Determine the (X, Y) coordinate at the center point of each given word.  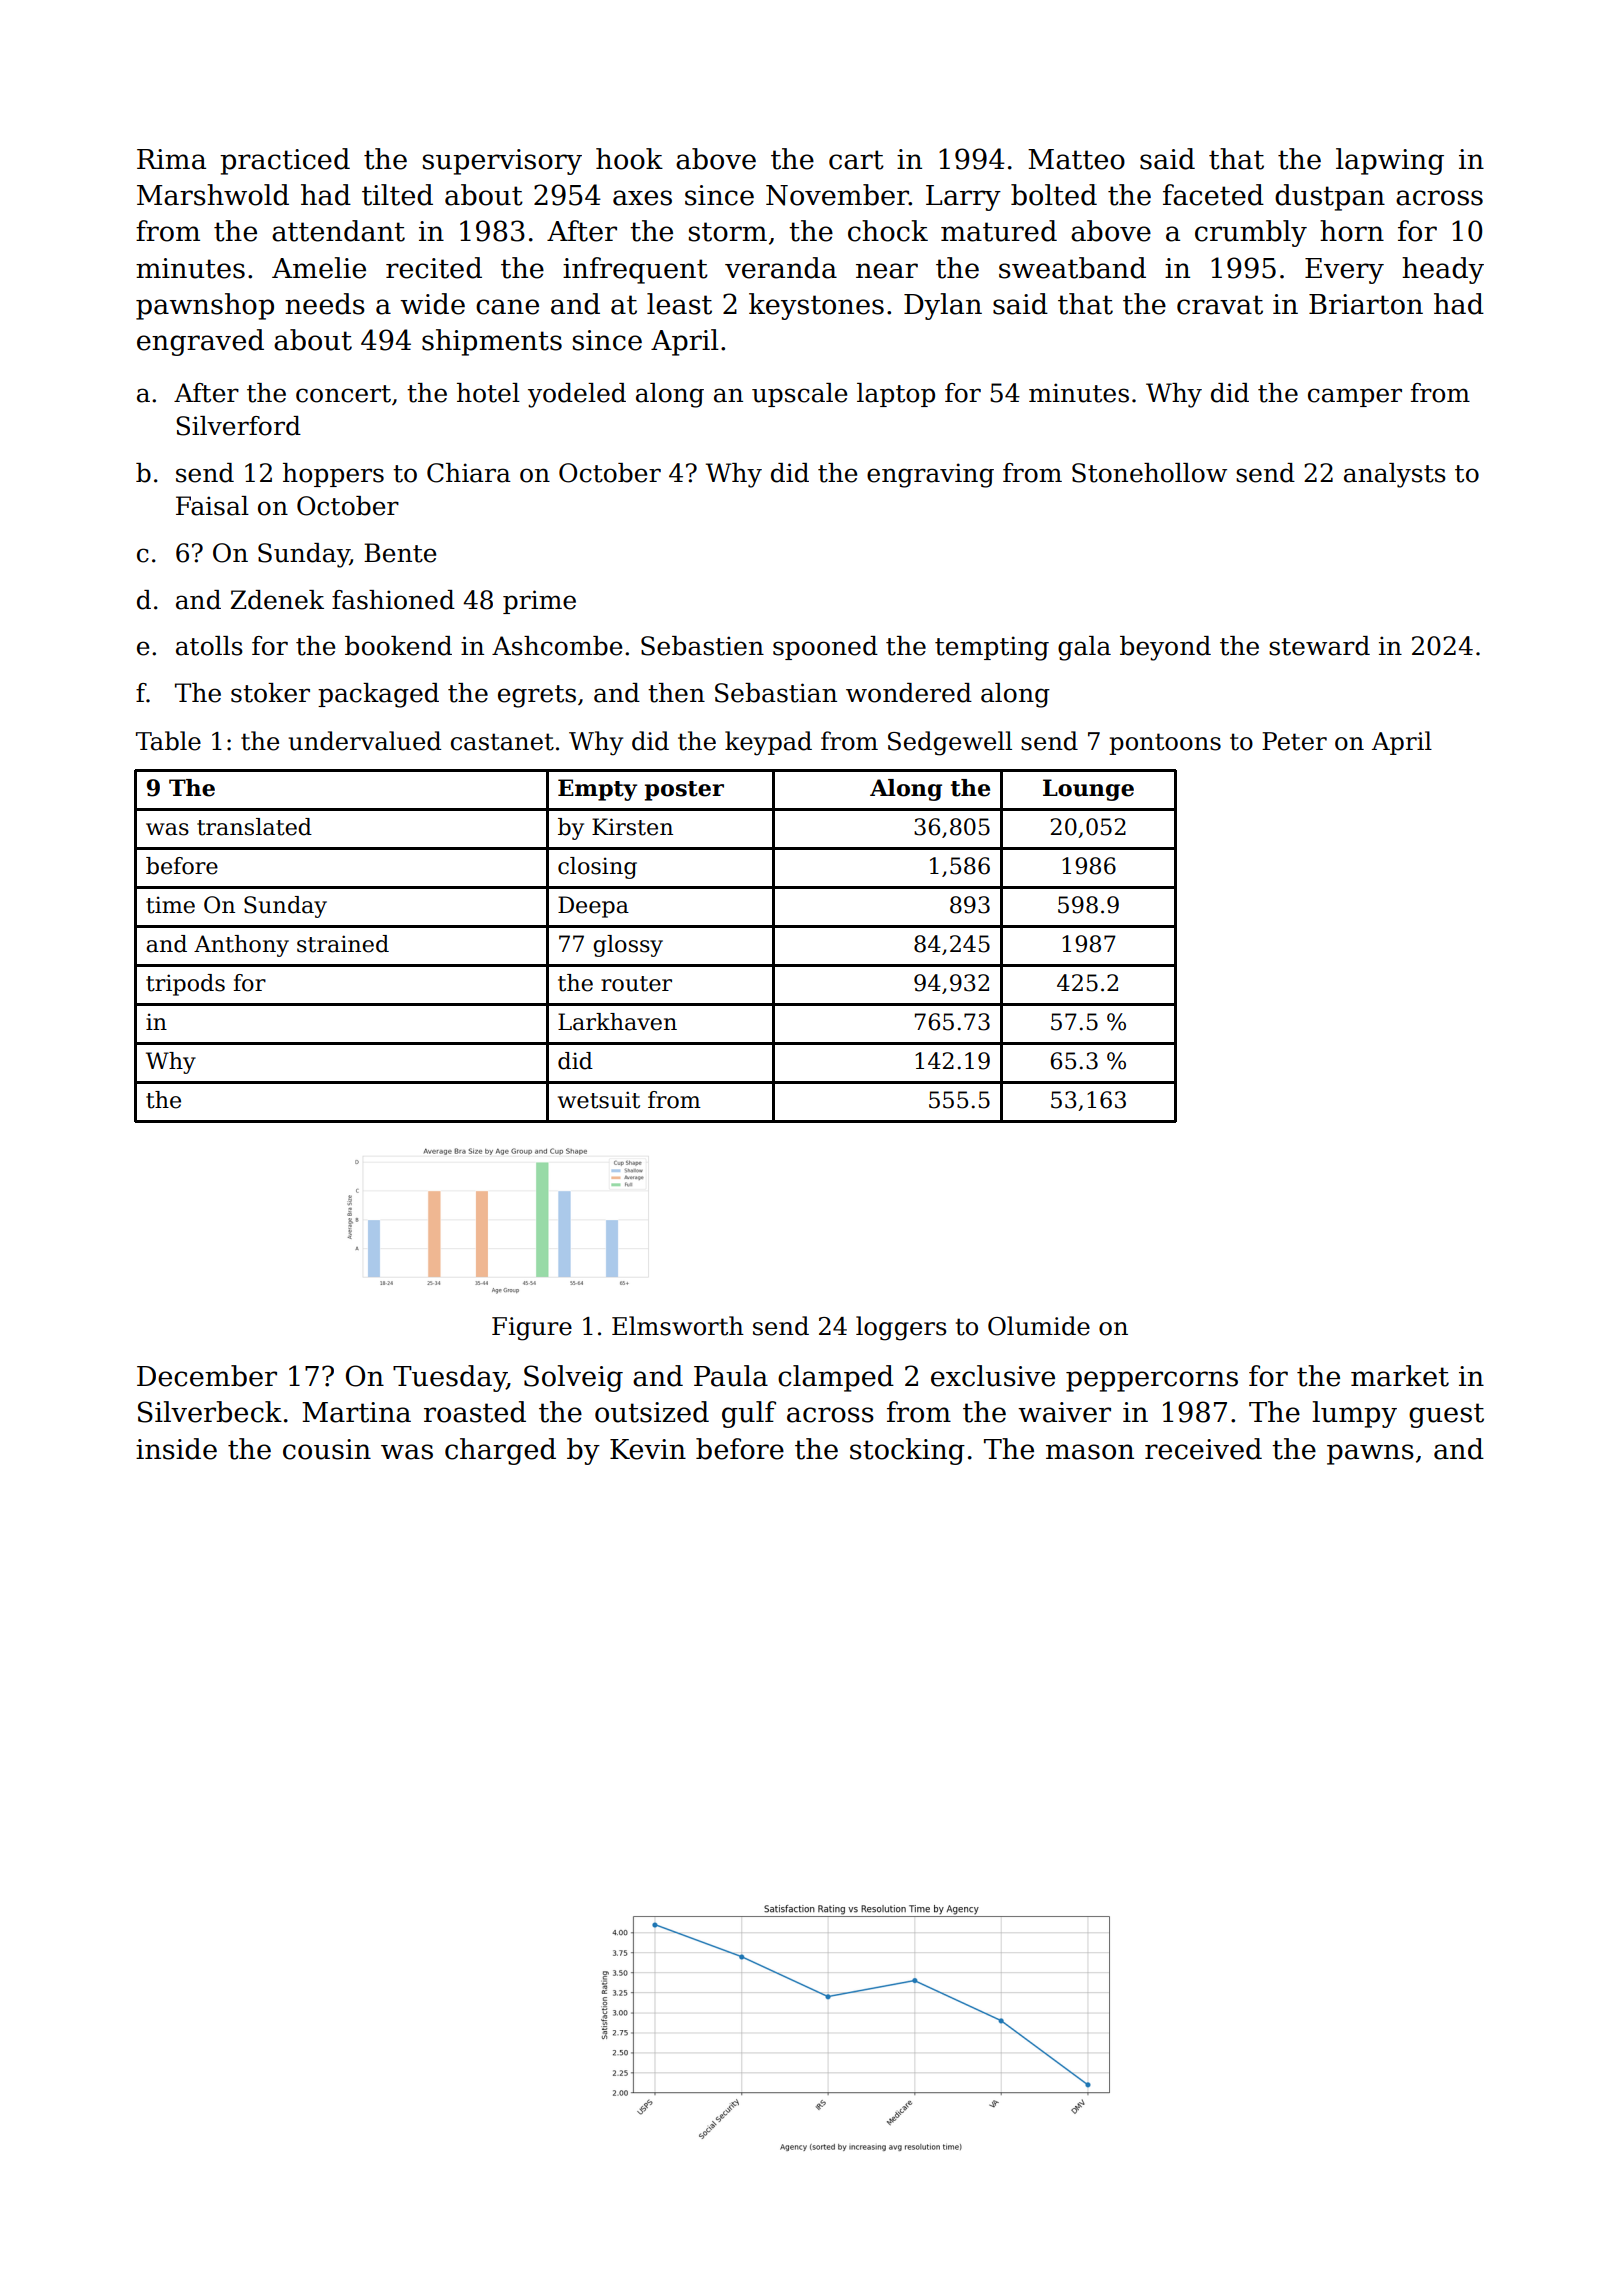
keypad (768, 743)
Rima (171, 159)
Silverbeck (210, 1412)
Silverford (238, 426)
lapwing (1390, 161)
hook (629, 159)
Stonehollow (1149, 473)
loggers (901, 1328)
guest (1446, 1415)
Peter (1294, 741)
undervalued (364, 741)
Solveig (573, 1378)
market (1400, 1376)
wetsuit (599, 1100)
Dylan (943, 306)
